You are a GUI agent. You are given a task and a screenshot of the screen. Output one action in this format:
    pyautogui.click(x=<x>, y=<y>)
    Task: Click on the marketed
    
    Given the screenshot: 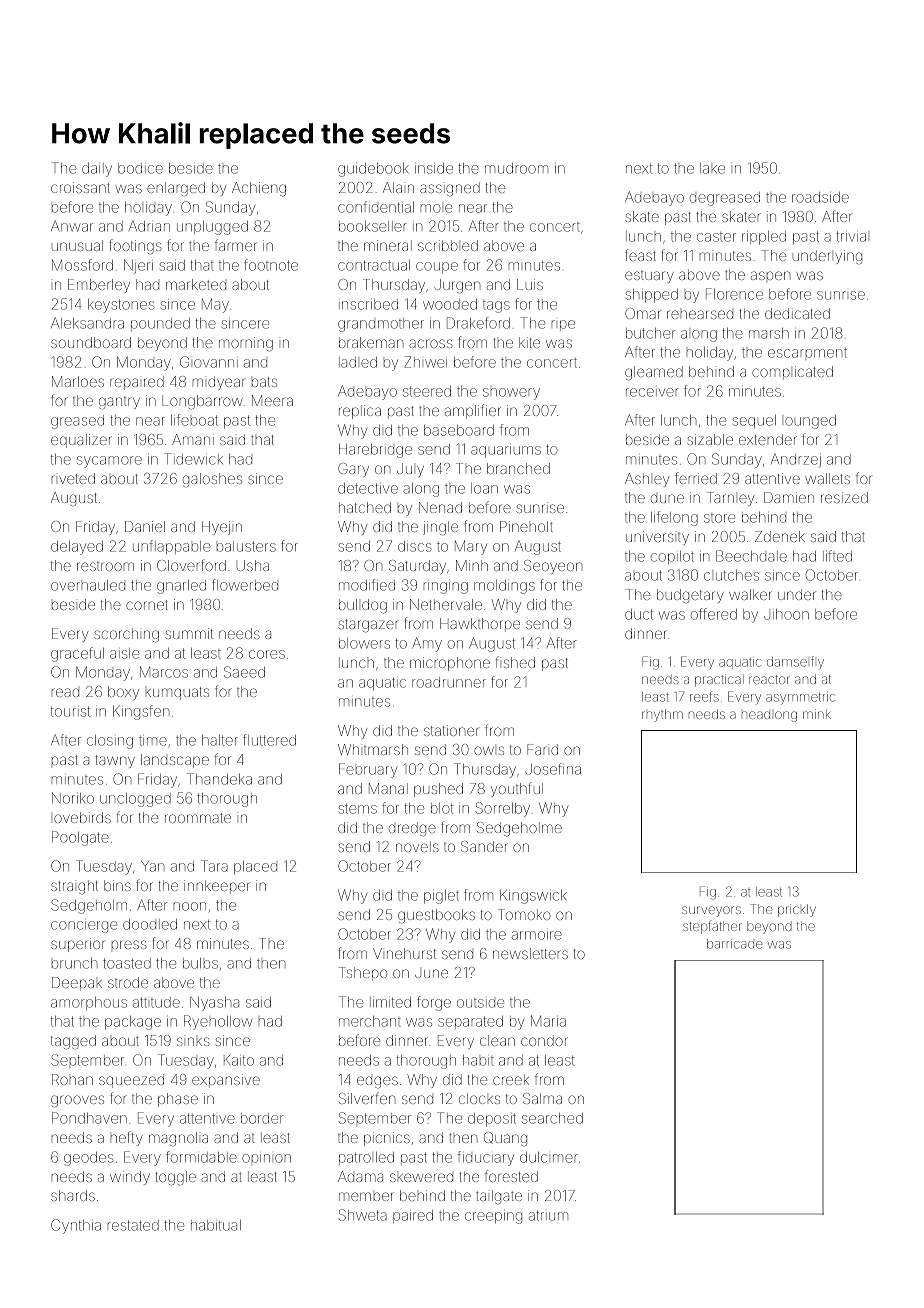 What is the action you would take?
    pyautogui.click(x=196, y=284)
